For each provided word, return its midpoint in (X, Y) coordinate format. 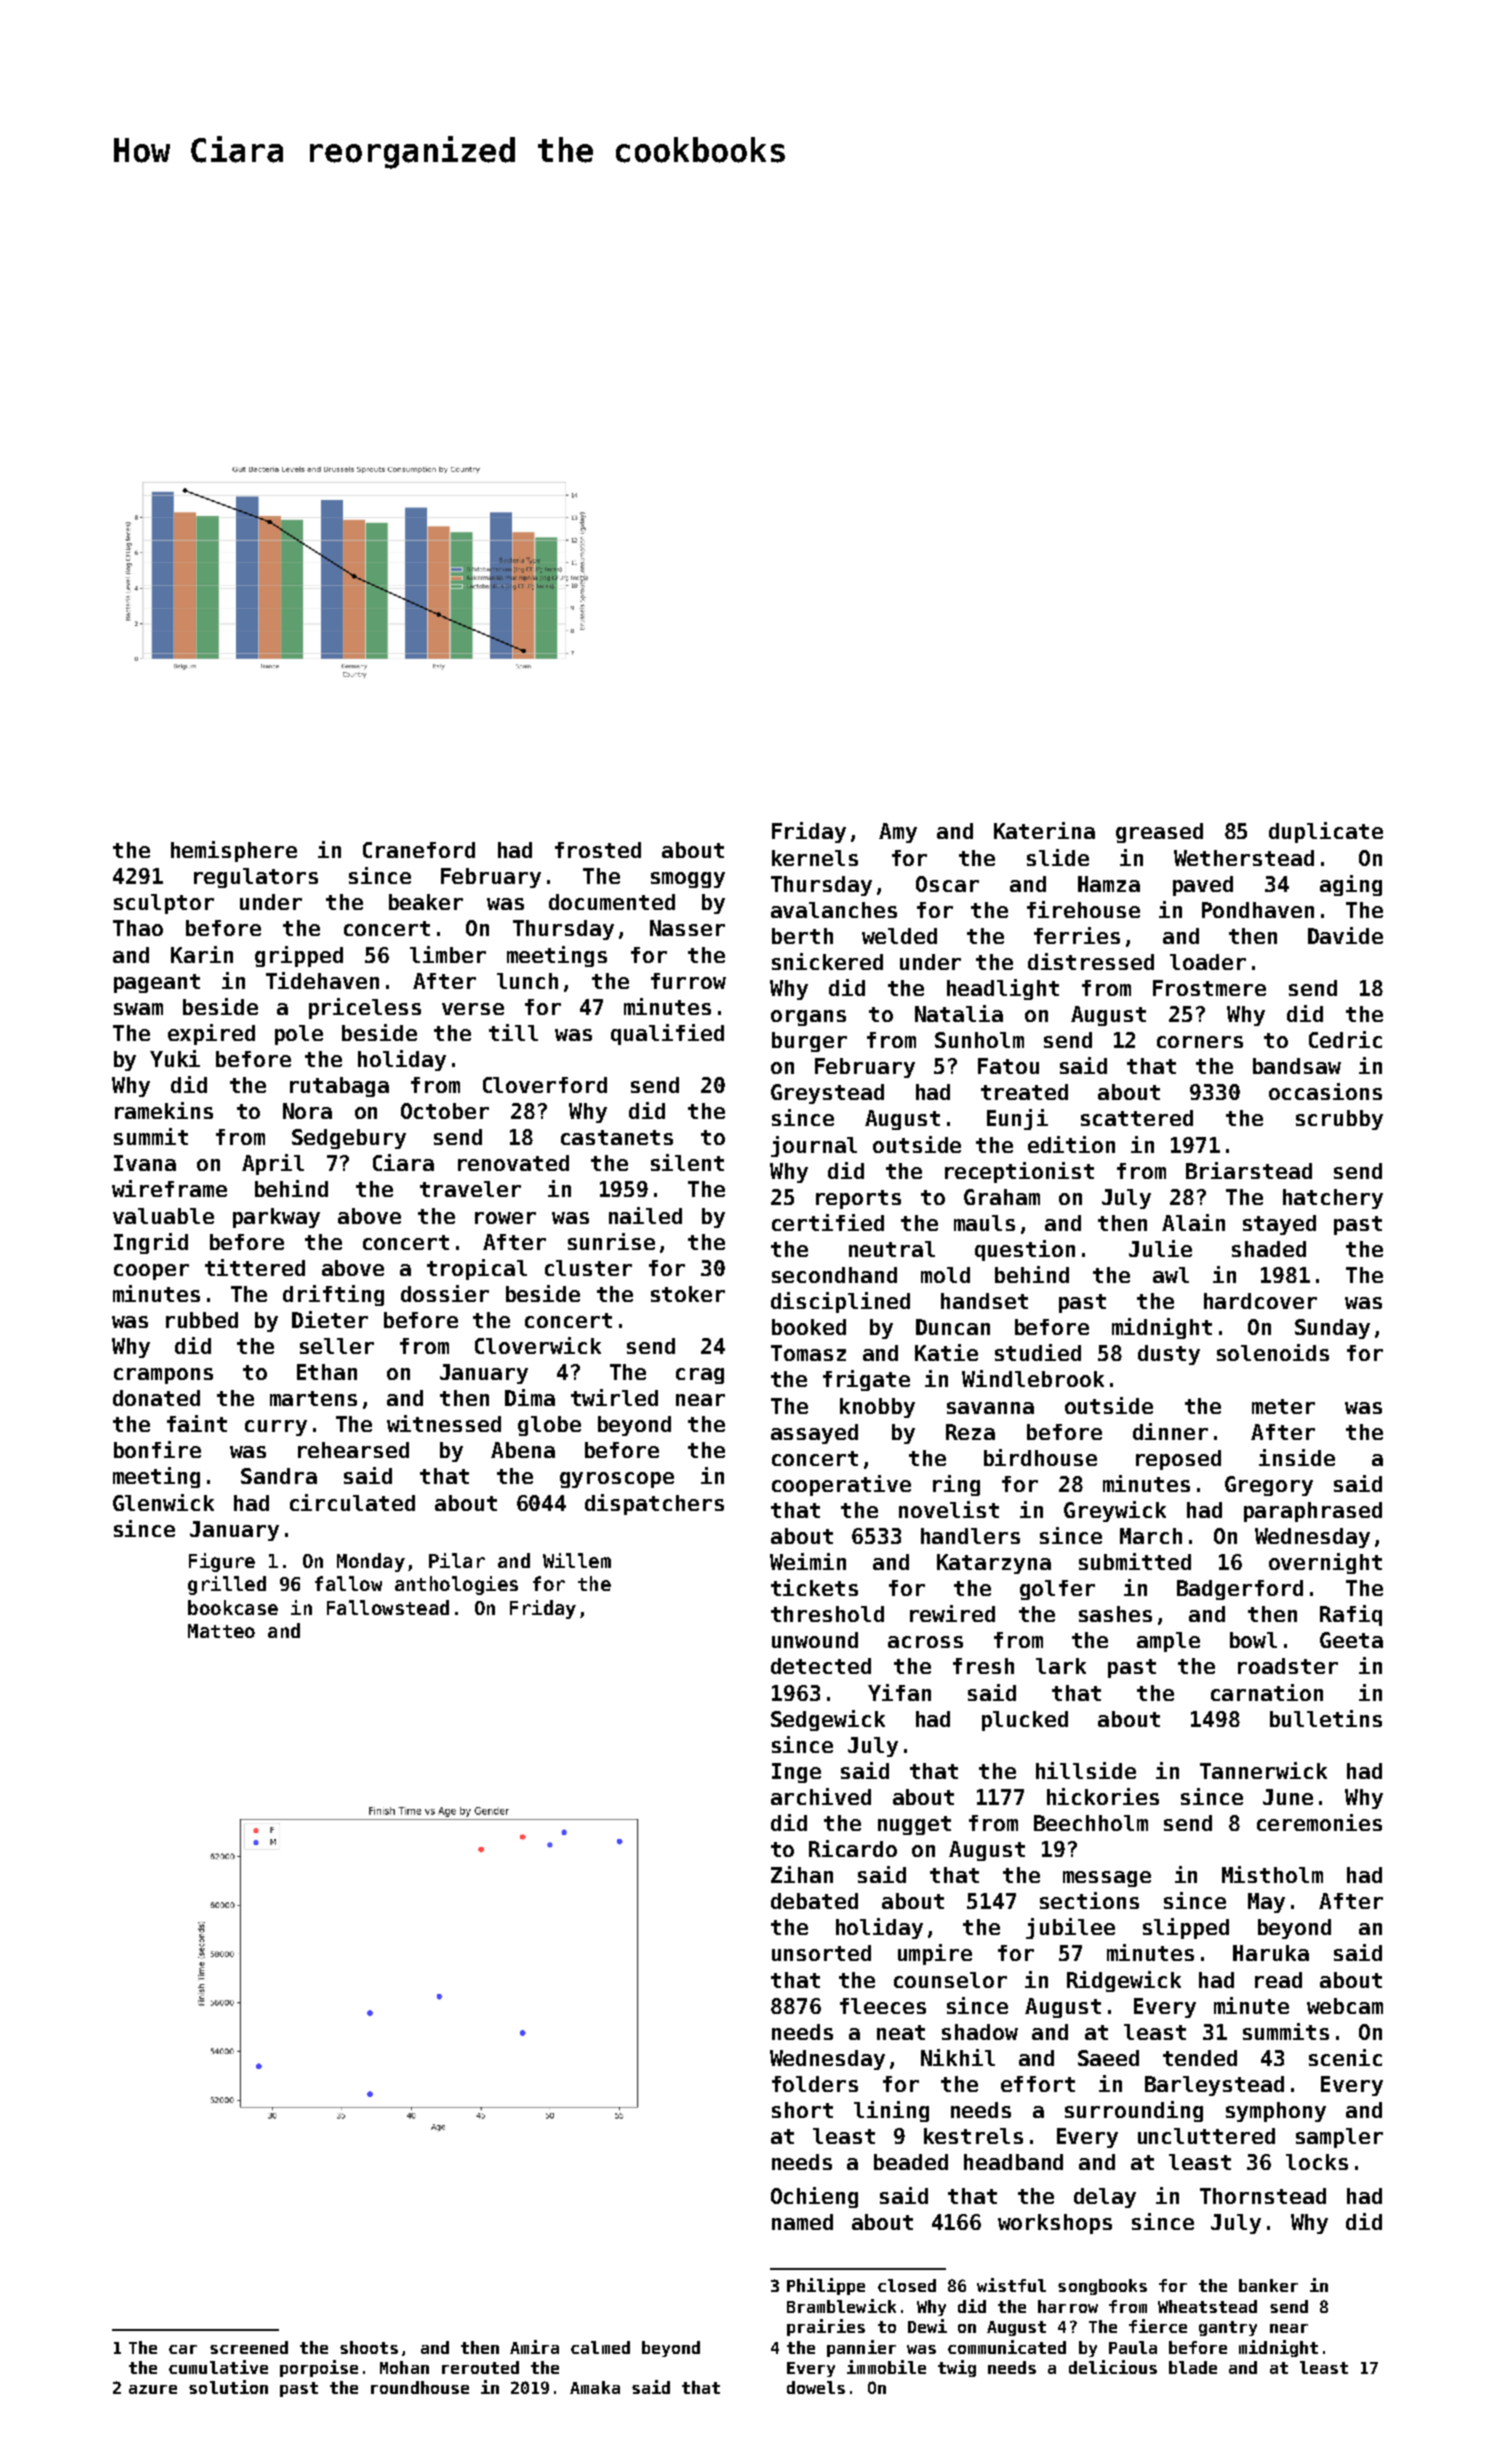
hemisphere (234, 851)
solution (228, 2387)
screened (249, 2347)
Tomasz (808, 1353)
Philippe (826, 2286)
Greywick (1115, 1511)
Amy (898, 833)
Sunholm (979, 1040)
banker (1268, 2285)
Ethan (327, 1372)
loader (1208, 962)
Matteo (221, 1631)
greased (1159, 833)
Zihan (802, 1874)
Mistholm (1272, 1874)
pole (299, 1035)
